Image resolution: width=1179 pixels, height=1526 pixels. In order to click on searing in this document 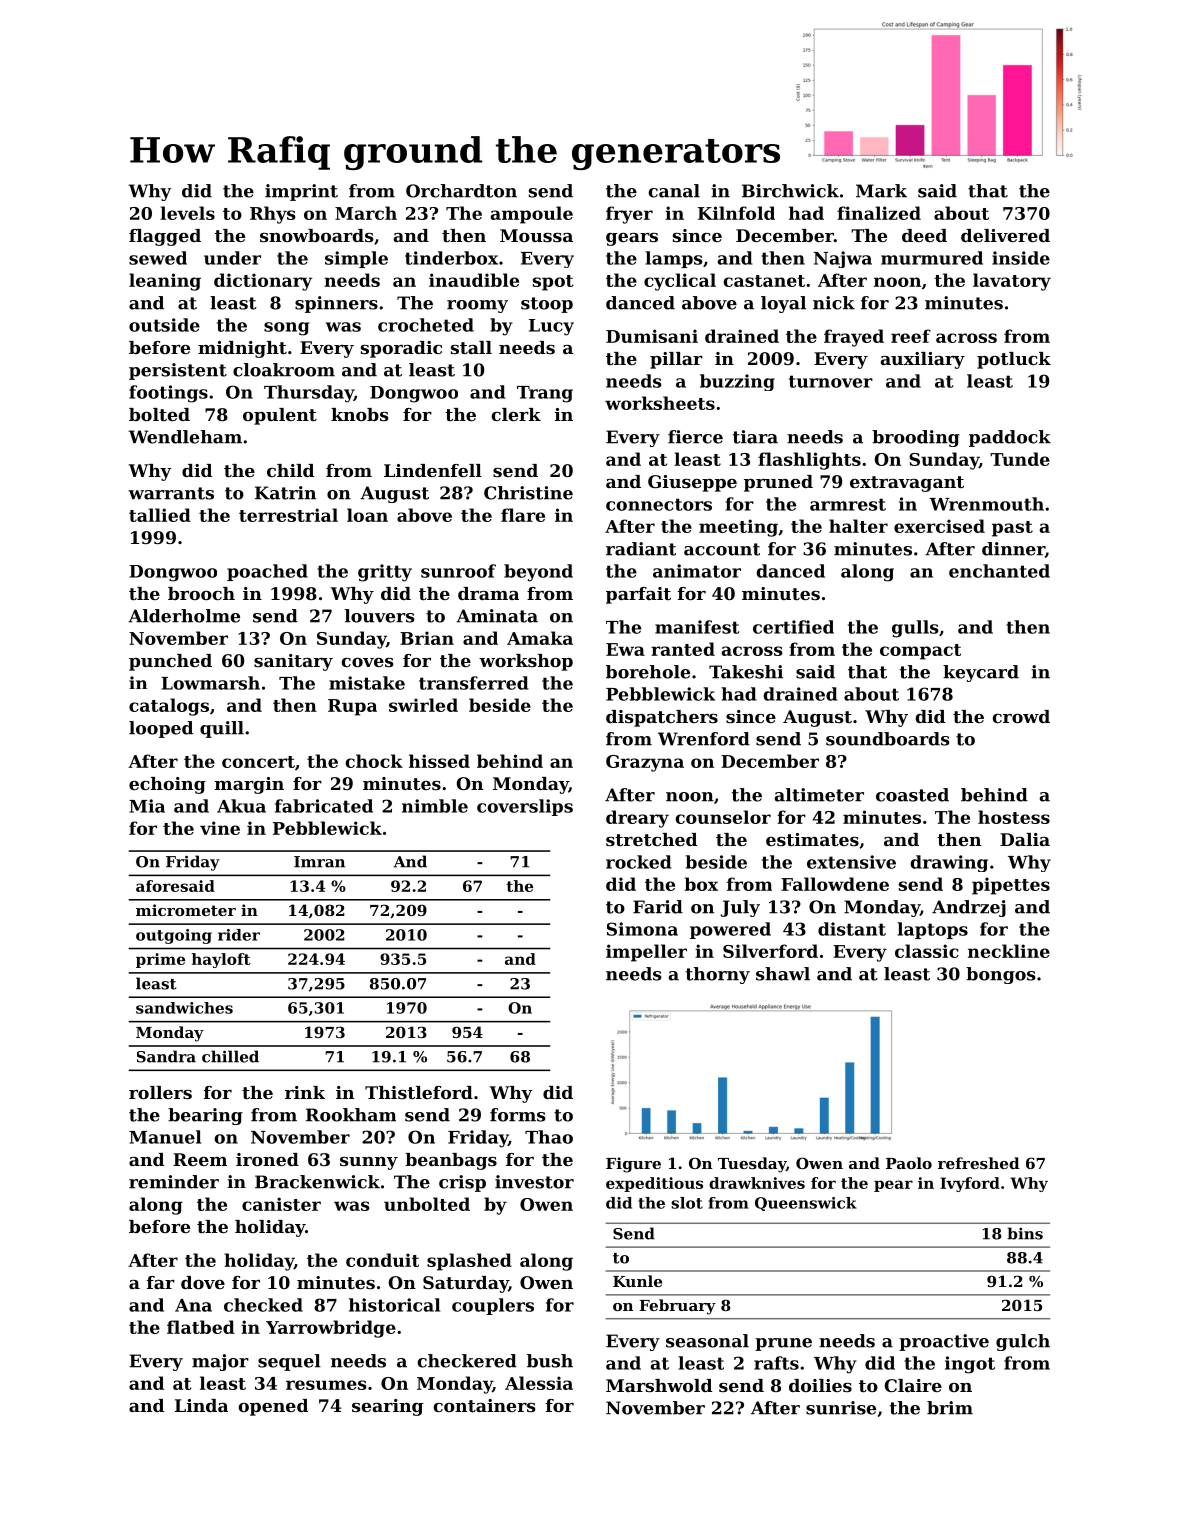, I will do `click(387, 1407)`.
